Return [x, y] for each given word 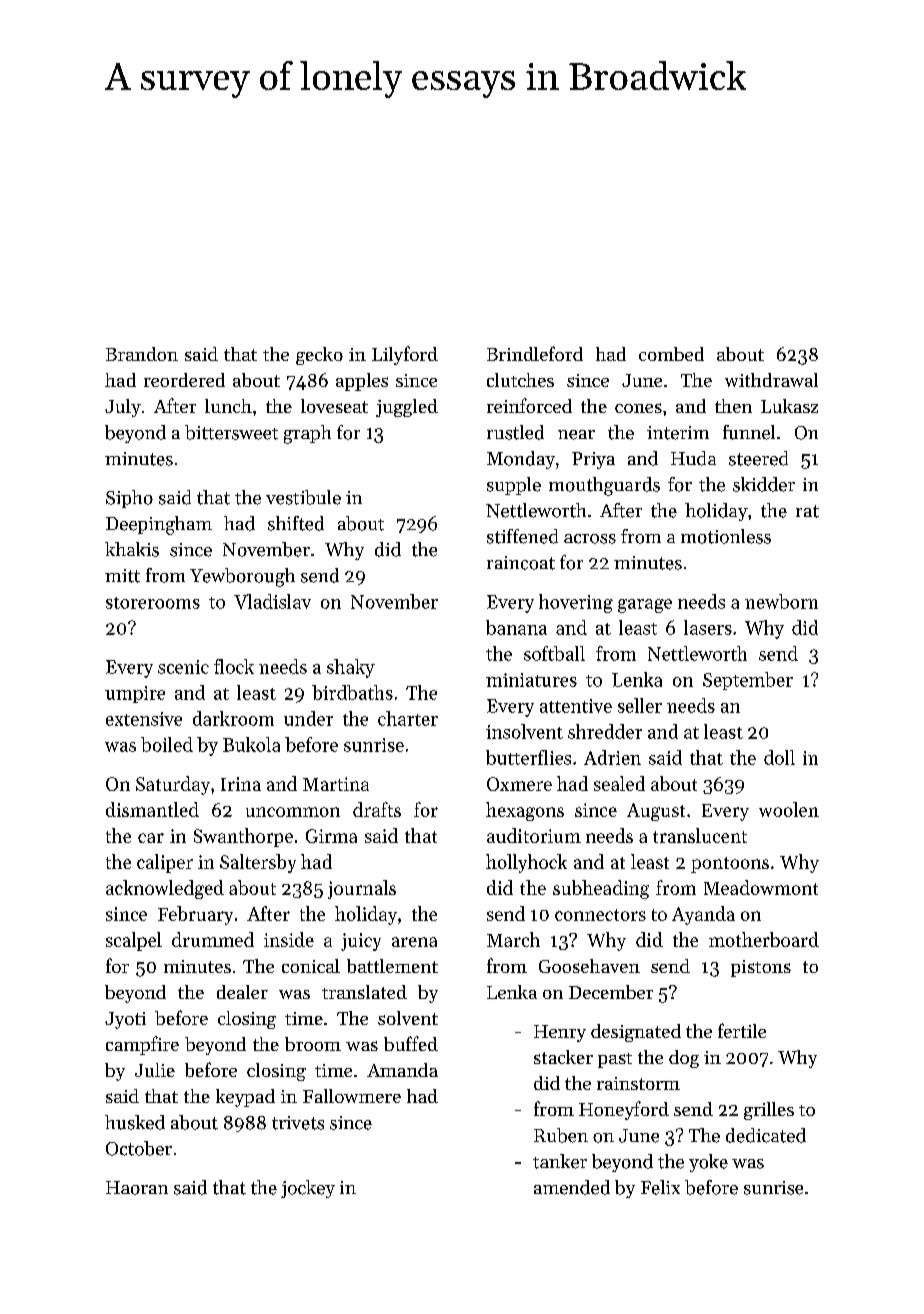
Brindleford [535, 353]
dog [684, 1059]
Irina [241, 784]
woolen [789, 809]
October [139, 1148]
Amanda [402, 1070]
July [123, 408]
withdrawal [771, 380]
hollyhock [526, 863]
